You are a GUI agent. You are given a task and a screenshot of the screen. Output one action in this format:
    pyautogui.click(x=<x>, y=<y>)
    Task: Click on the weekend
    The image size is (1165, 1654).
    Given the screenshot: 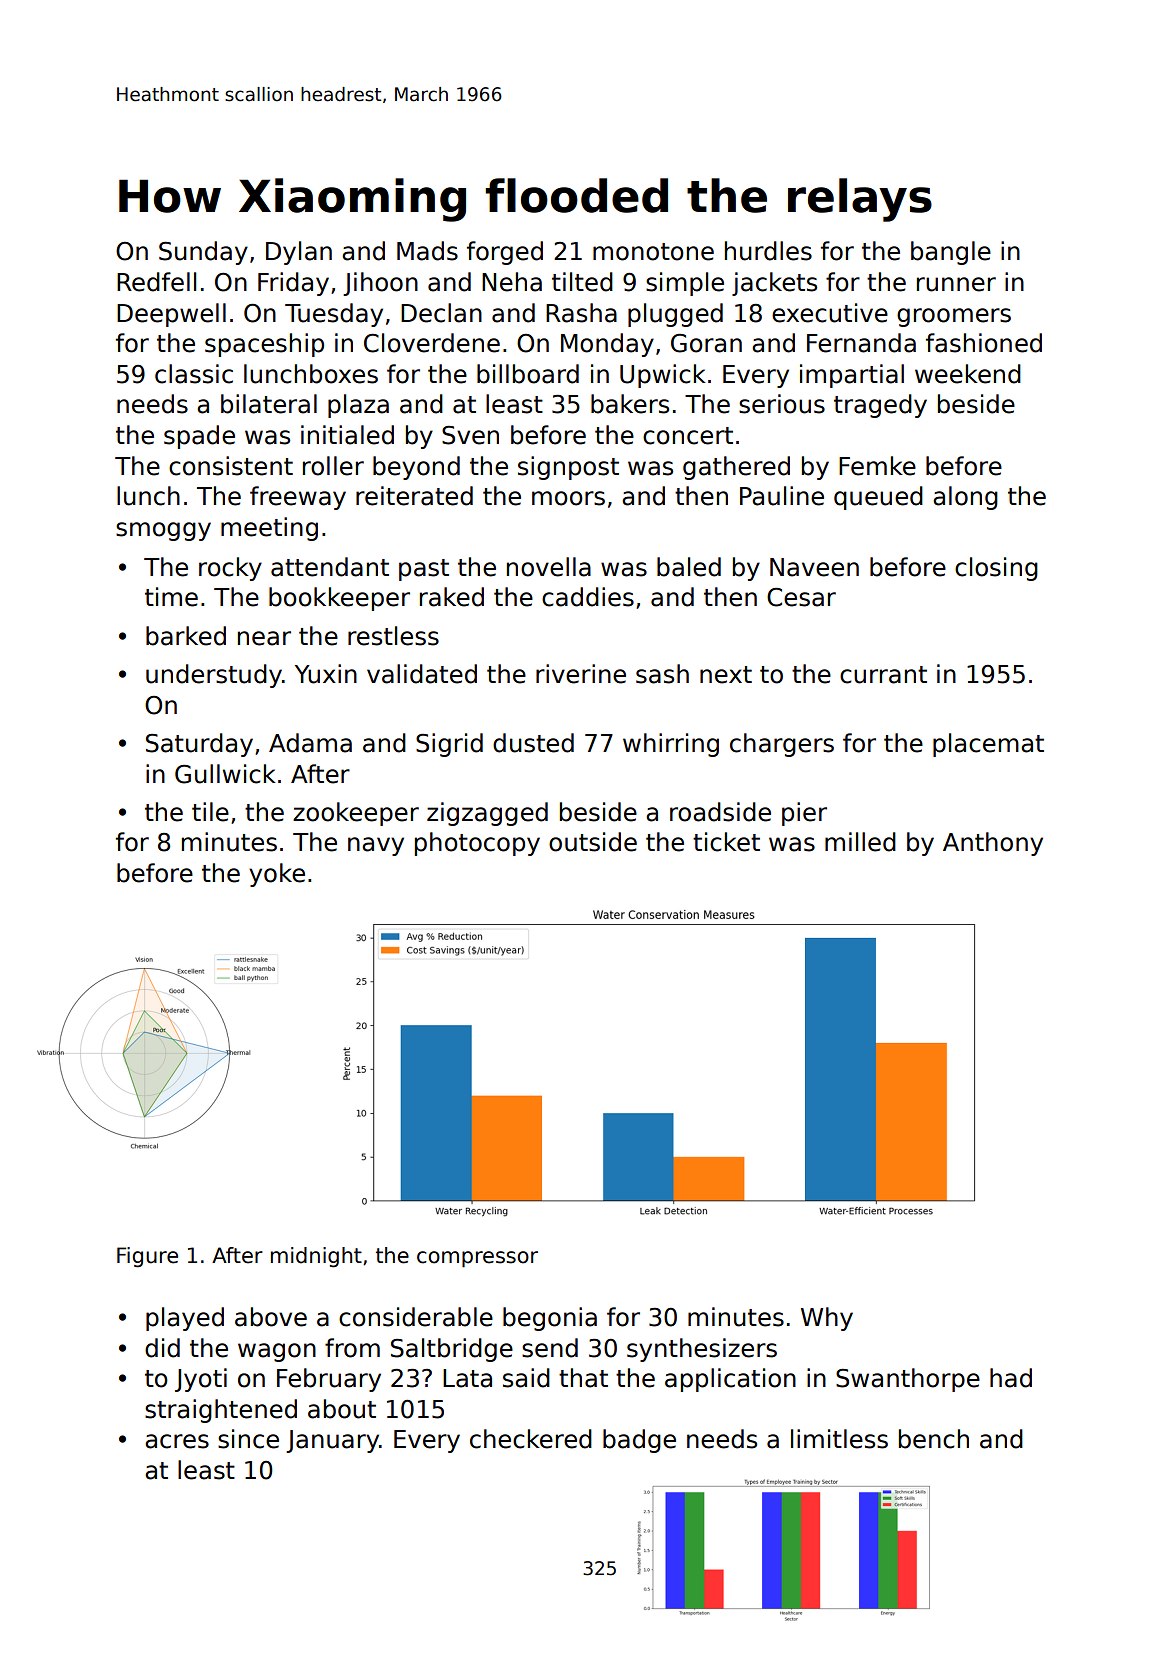 What is the action you would take?
    pyautogui.click(x=968, y=374)
